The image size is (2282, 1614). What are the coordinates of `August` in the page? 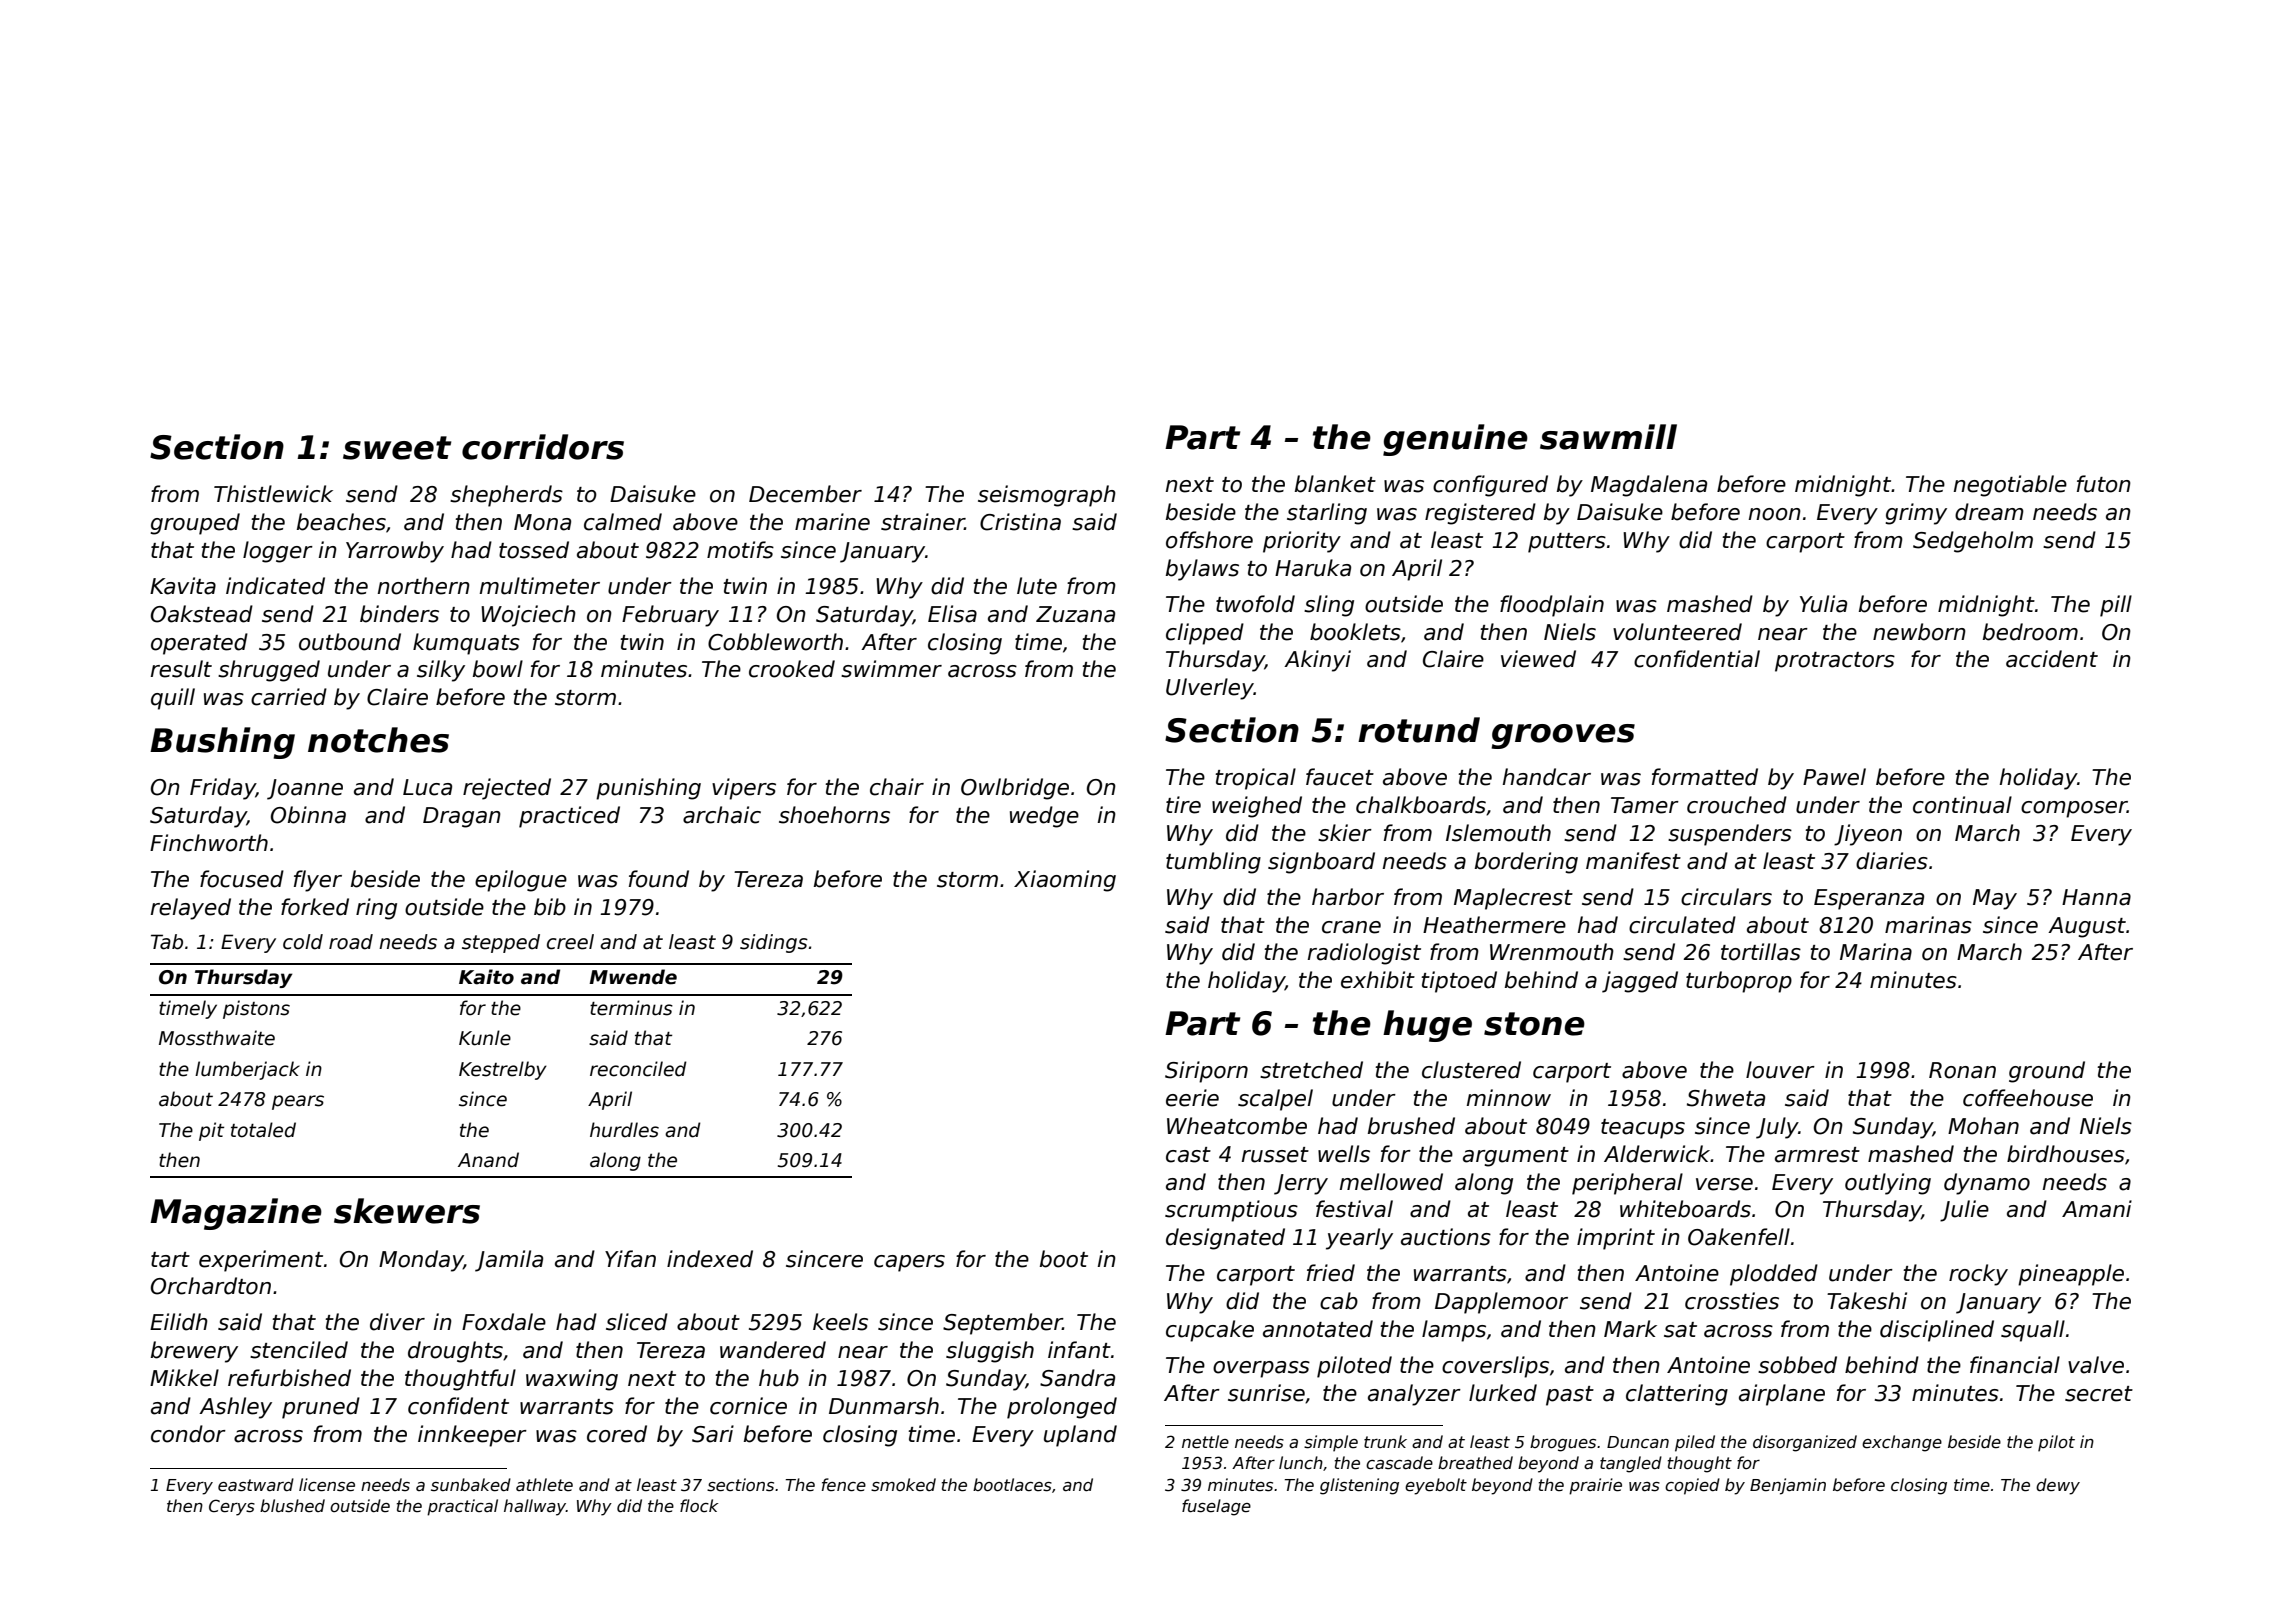 It's located at (2087, 927).
